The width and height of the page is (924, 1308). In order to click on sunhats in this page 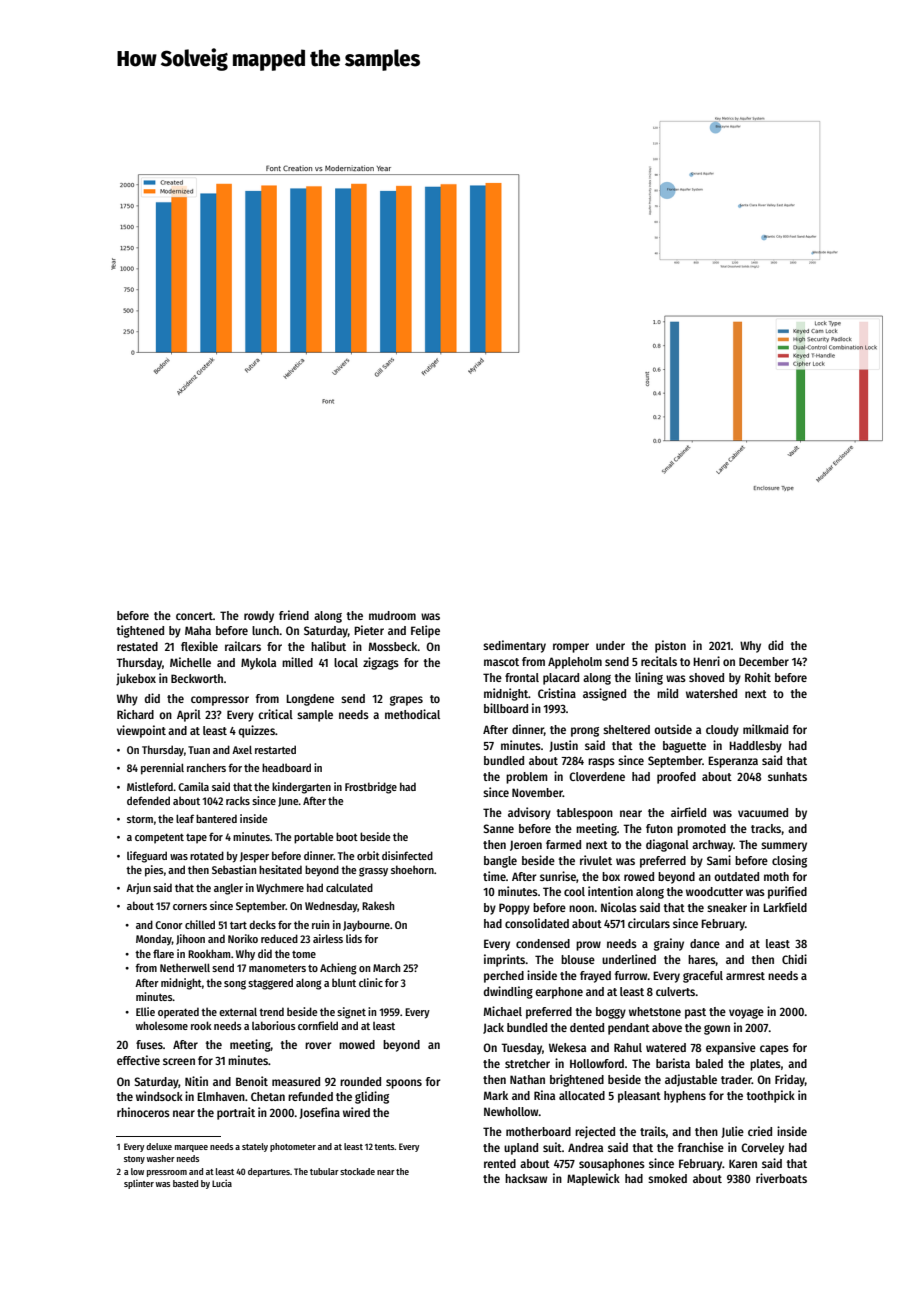, I will do `click(787, 776)`.
